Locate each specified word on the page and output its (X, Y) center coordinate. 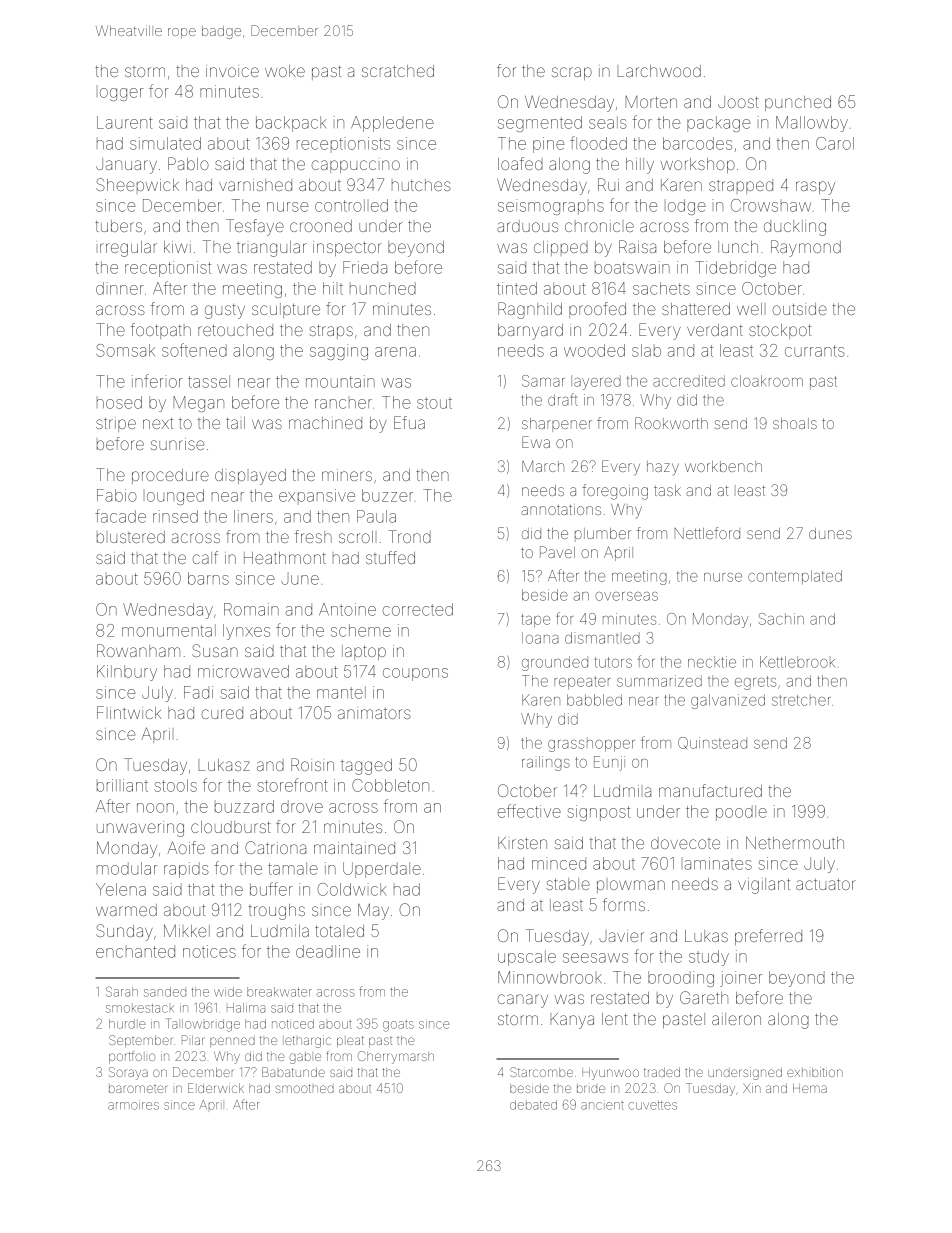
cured (222, 713)
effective (529, 811)
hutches (421, 185)
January (126, 166)
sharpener (557, 425)
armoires (133, 1106)
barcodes (697, 143)
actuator (826, 884)
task (667, 490)
